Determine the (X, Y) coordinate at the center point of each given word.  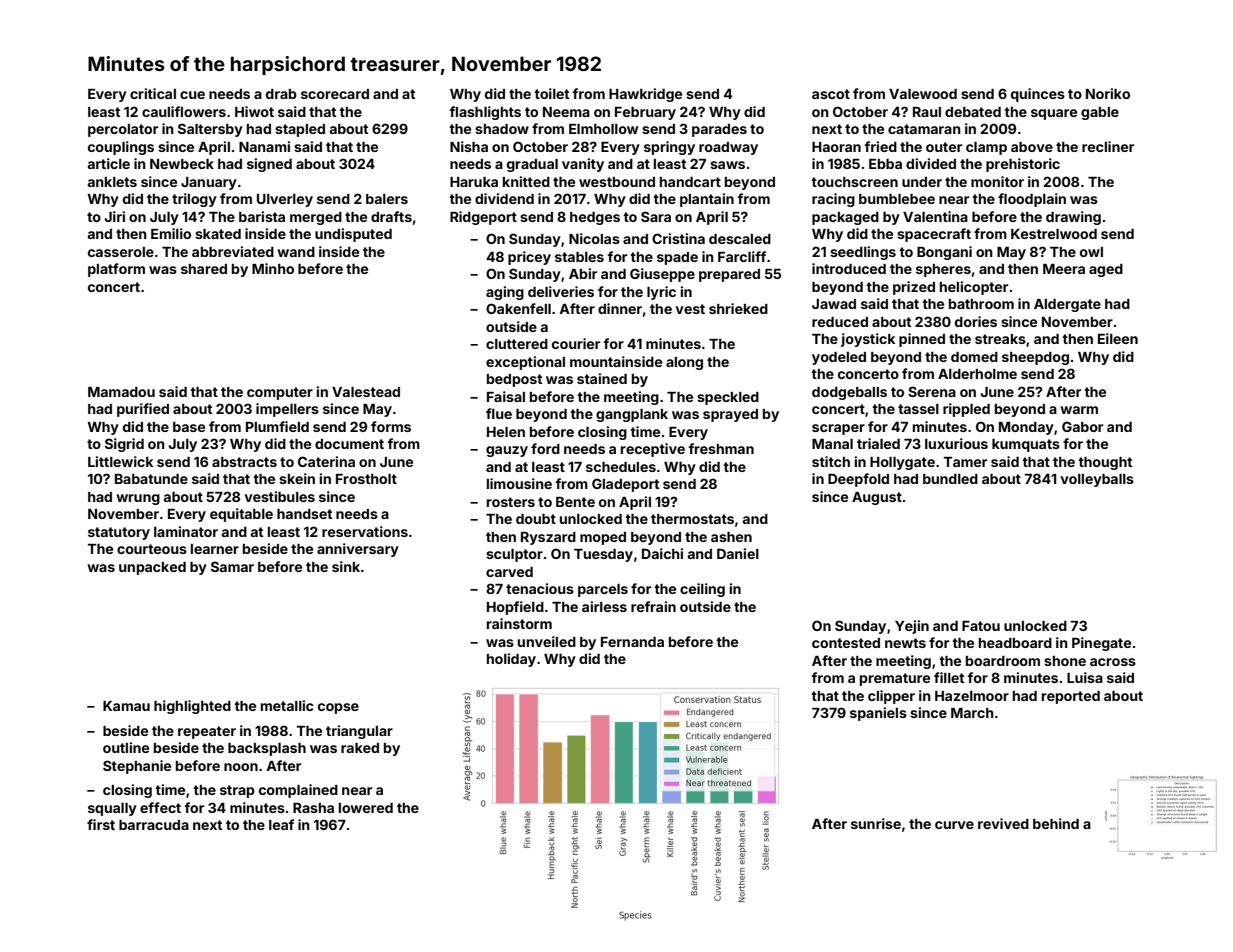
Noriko (1108, 93)
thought (1105, 463)
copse (338, 708)
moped (603, 538)
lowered (366, 808)
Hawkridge (645, 95)
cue (192, 95)
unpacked (152, 568)
